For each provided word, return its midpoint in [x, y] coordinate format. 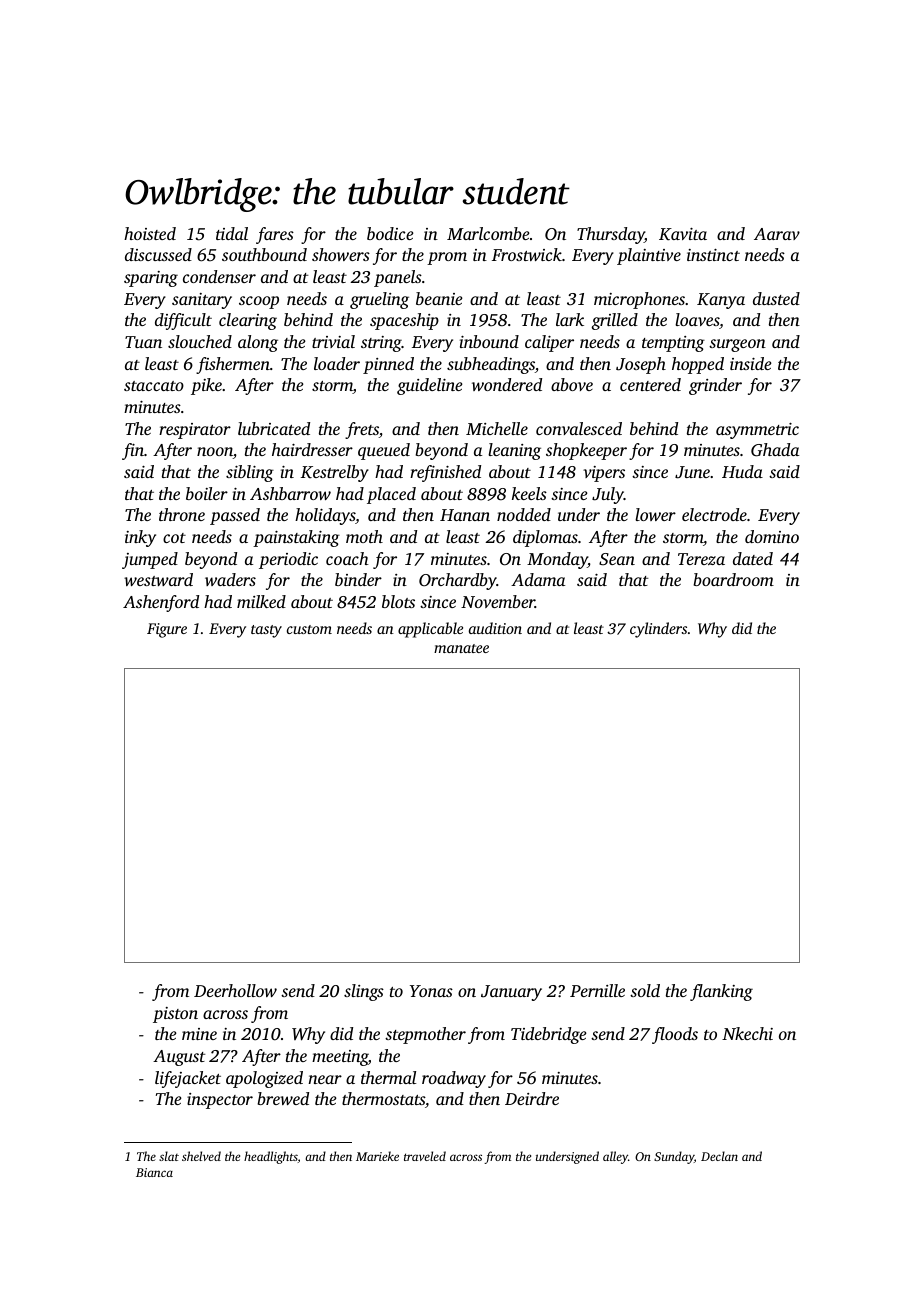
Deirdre [532, 1098]
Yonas [431, 991]
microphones [639, 300]
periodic [288, 560]
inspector [220, 1101]
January [511, 993]
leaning [514, 451]
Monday [557, 560]
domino [772, 536]
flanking [721, 992]
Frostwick [527, 254]
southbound [264, 254]
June [692, 472]
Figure [167, 630]
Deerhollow [235, 990]
